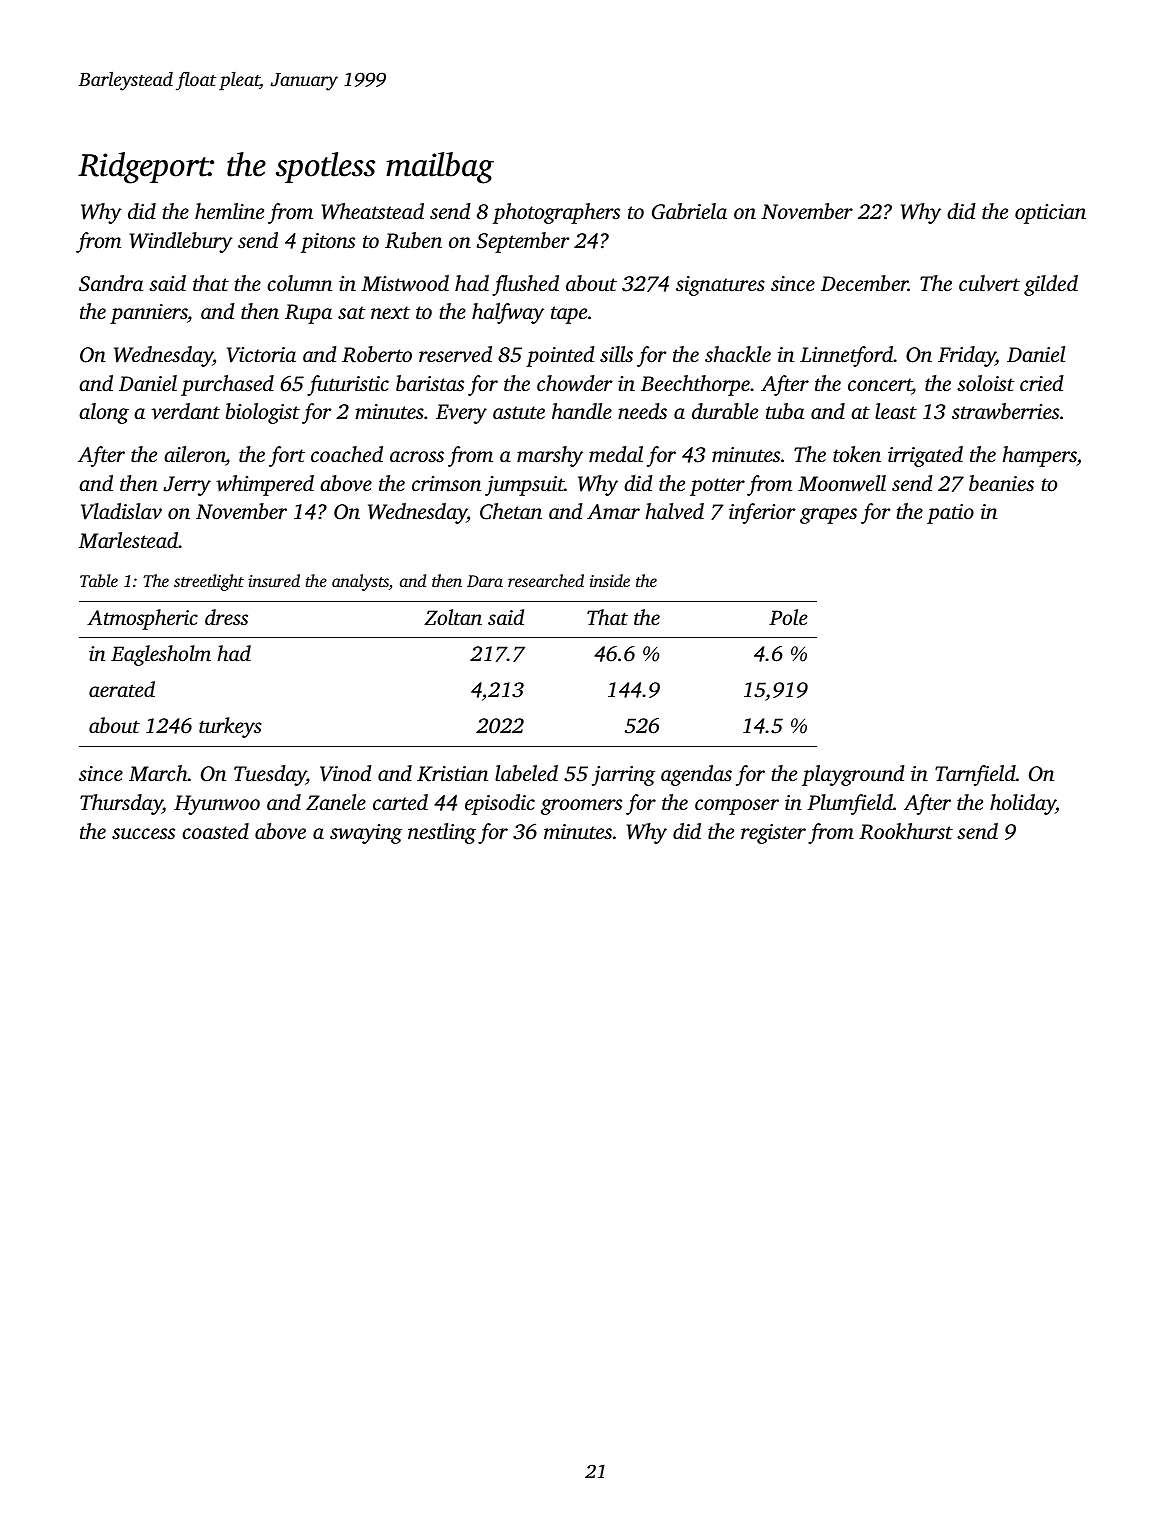 Image resolution: width=1171 pixels, height=1515 pixels. Describe the element at coordinates (613, 511) in the page. I see `Amar` at that location.
